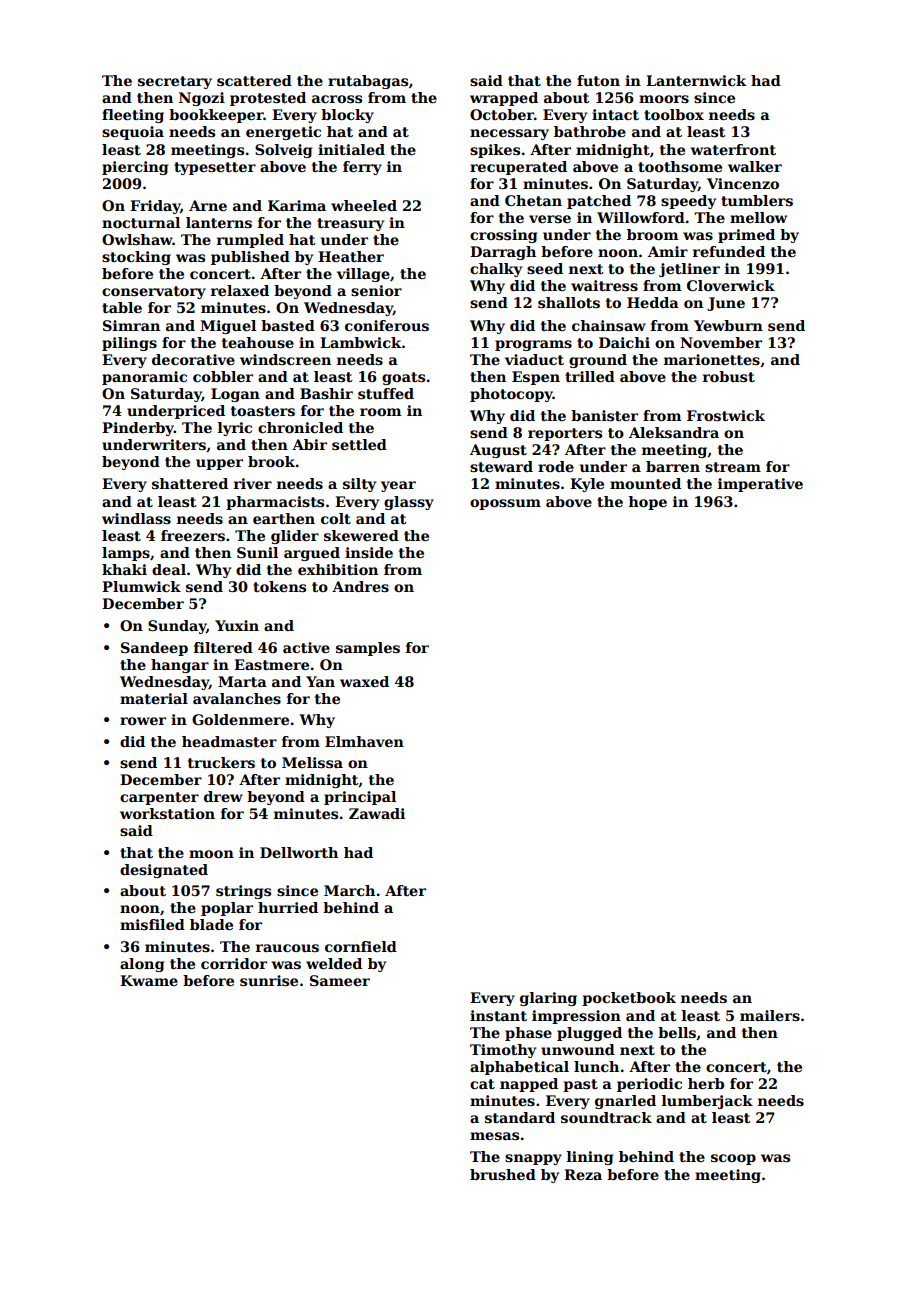  What do you see at coordinates (364, 741) in the document?
I see `Elmhaven` at bounding box center [364, 741].
